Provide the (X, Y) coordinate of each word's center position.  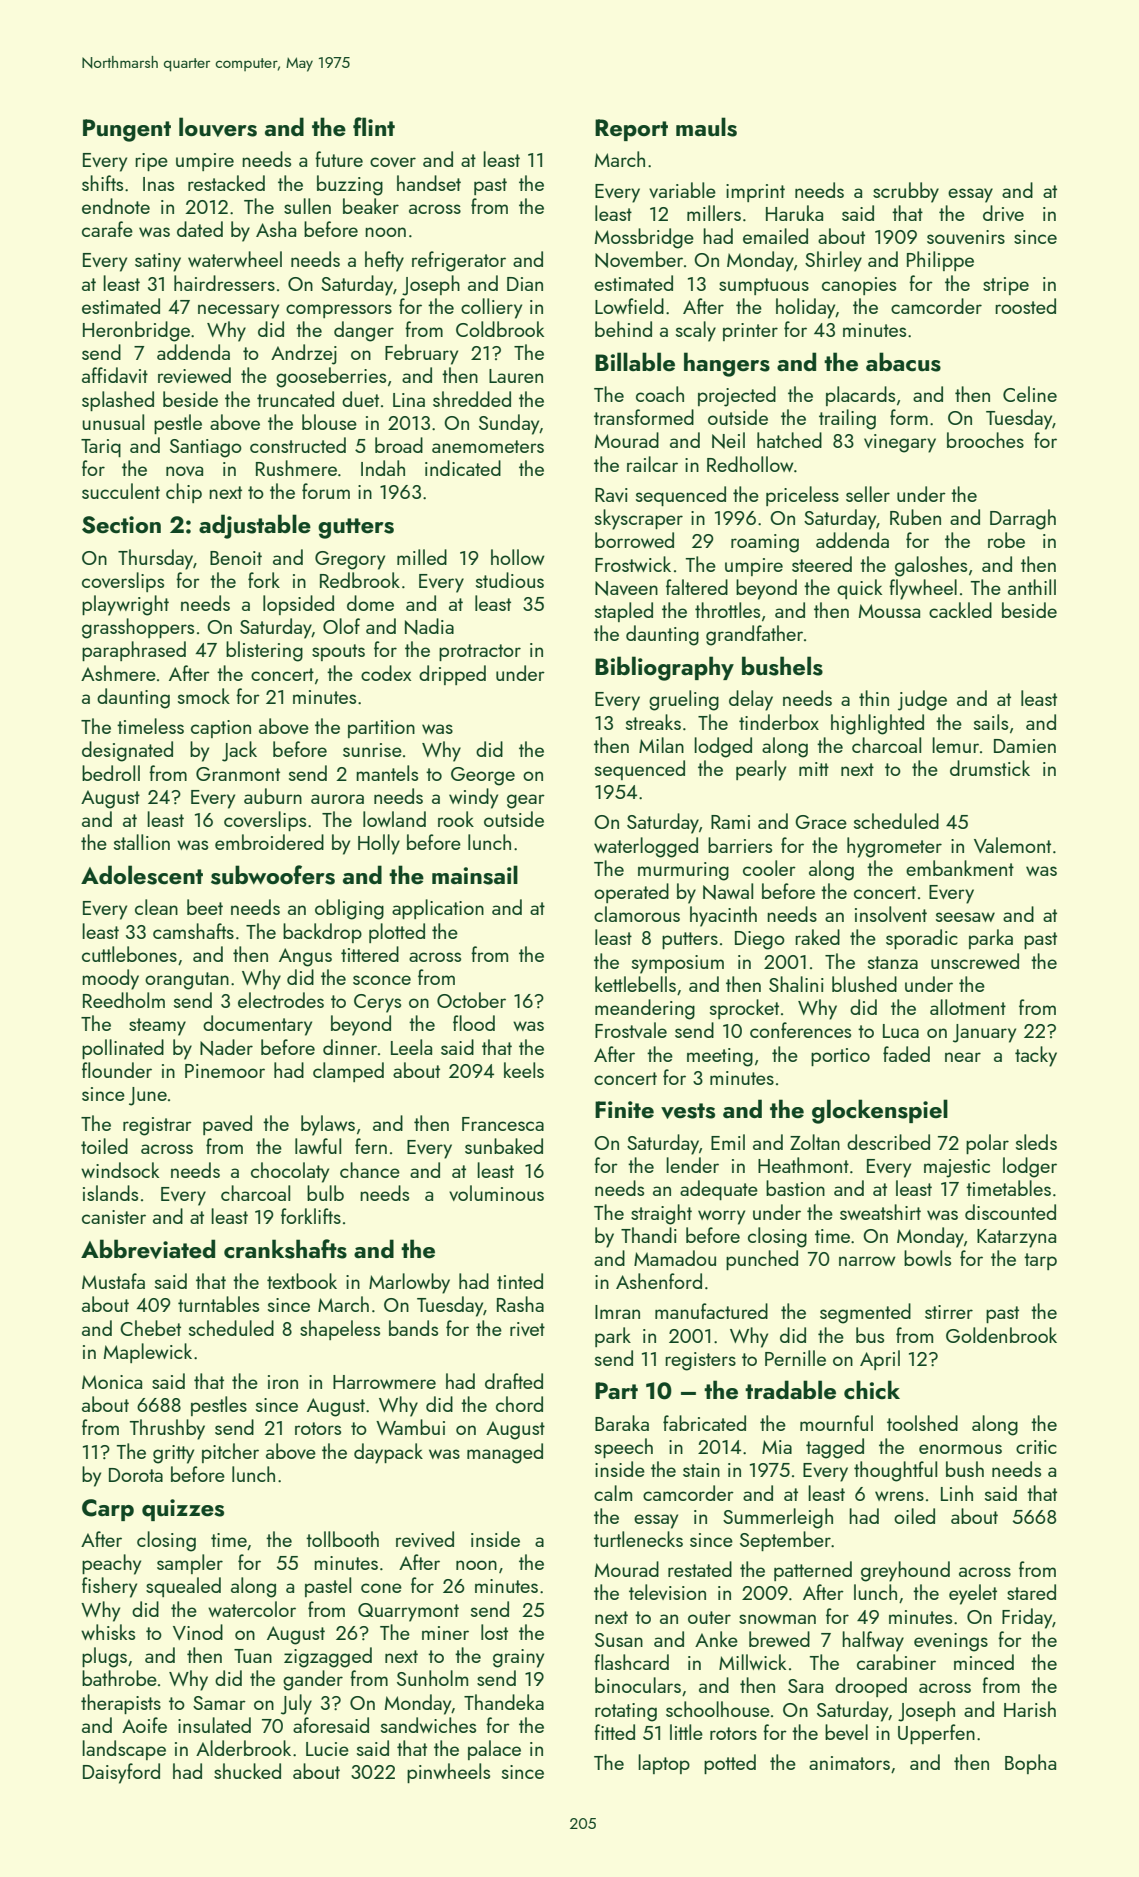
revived (425, 1539)
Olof (341, 626)
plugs (104, 1657)
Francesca (503, 1124)
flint (374, 126)
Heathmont (803, 1165)
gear (526, 801)
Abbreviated (148, 1249)
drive (1003, 213)
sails (991, 722)
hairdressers (224, 283)
